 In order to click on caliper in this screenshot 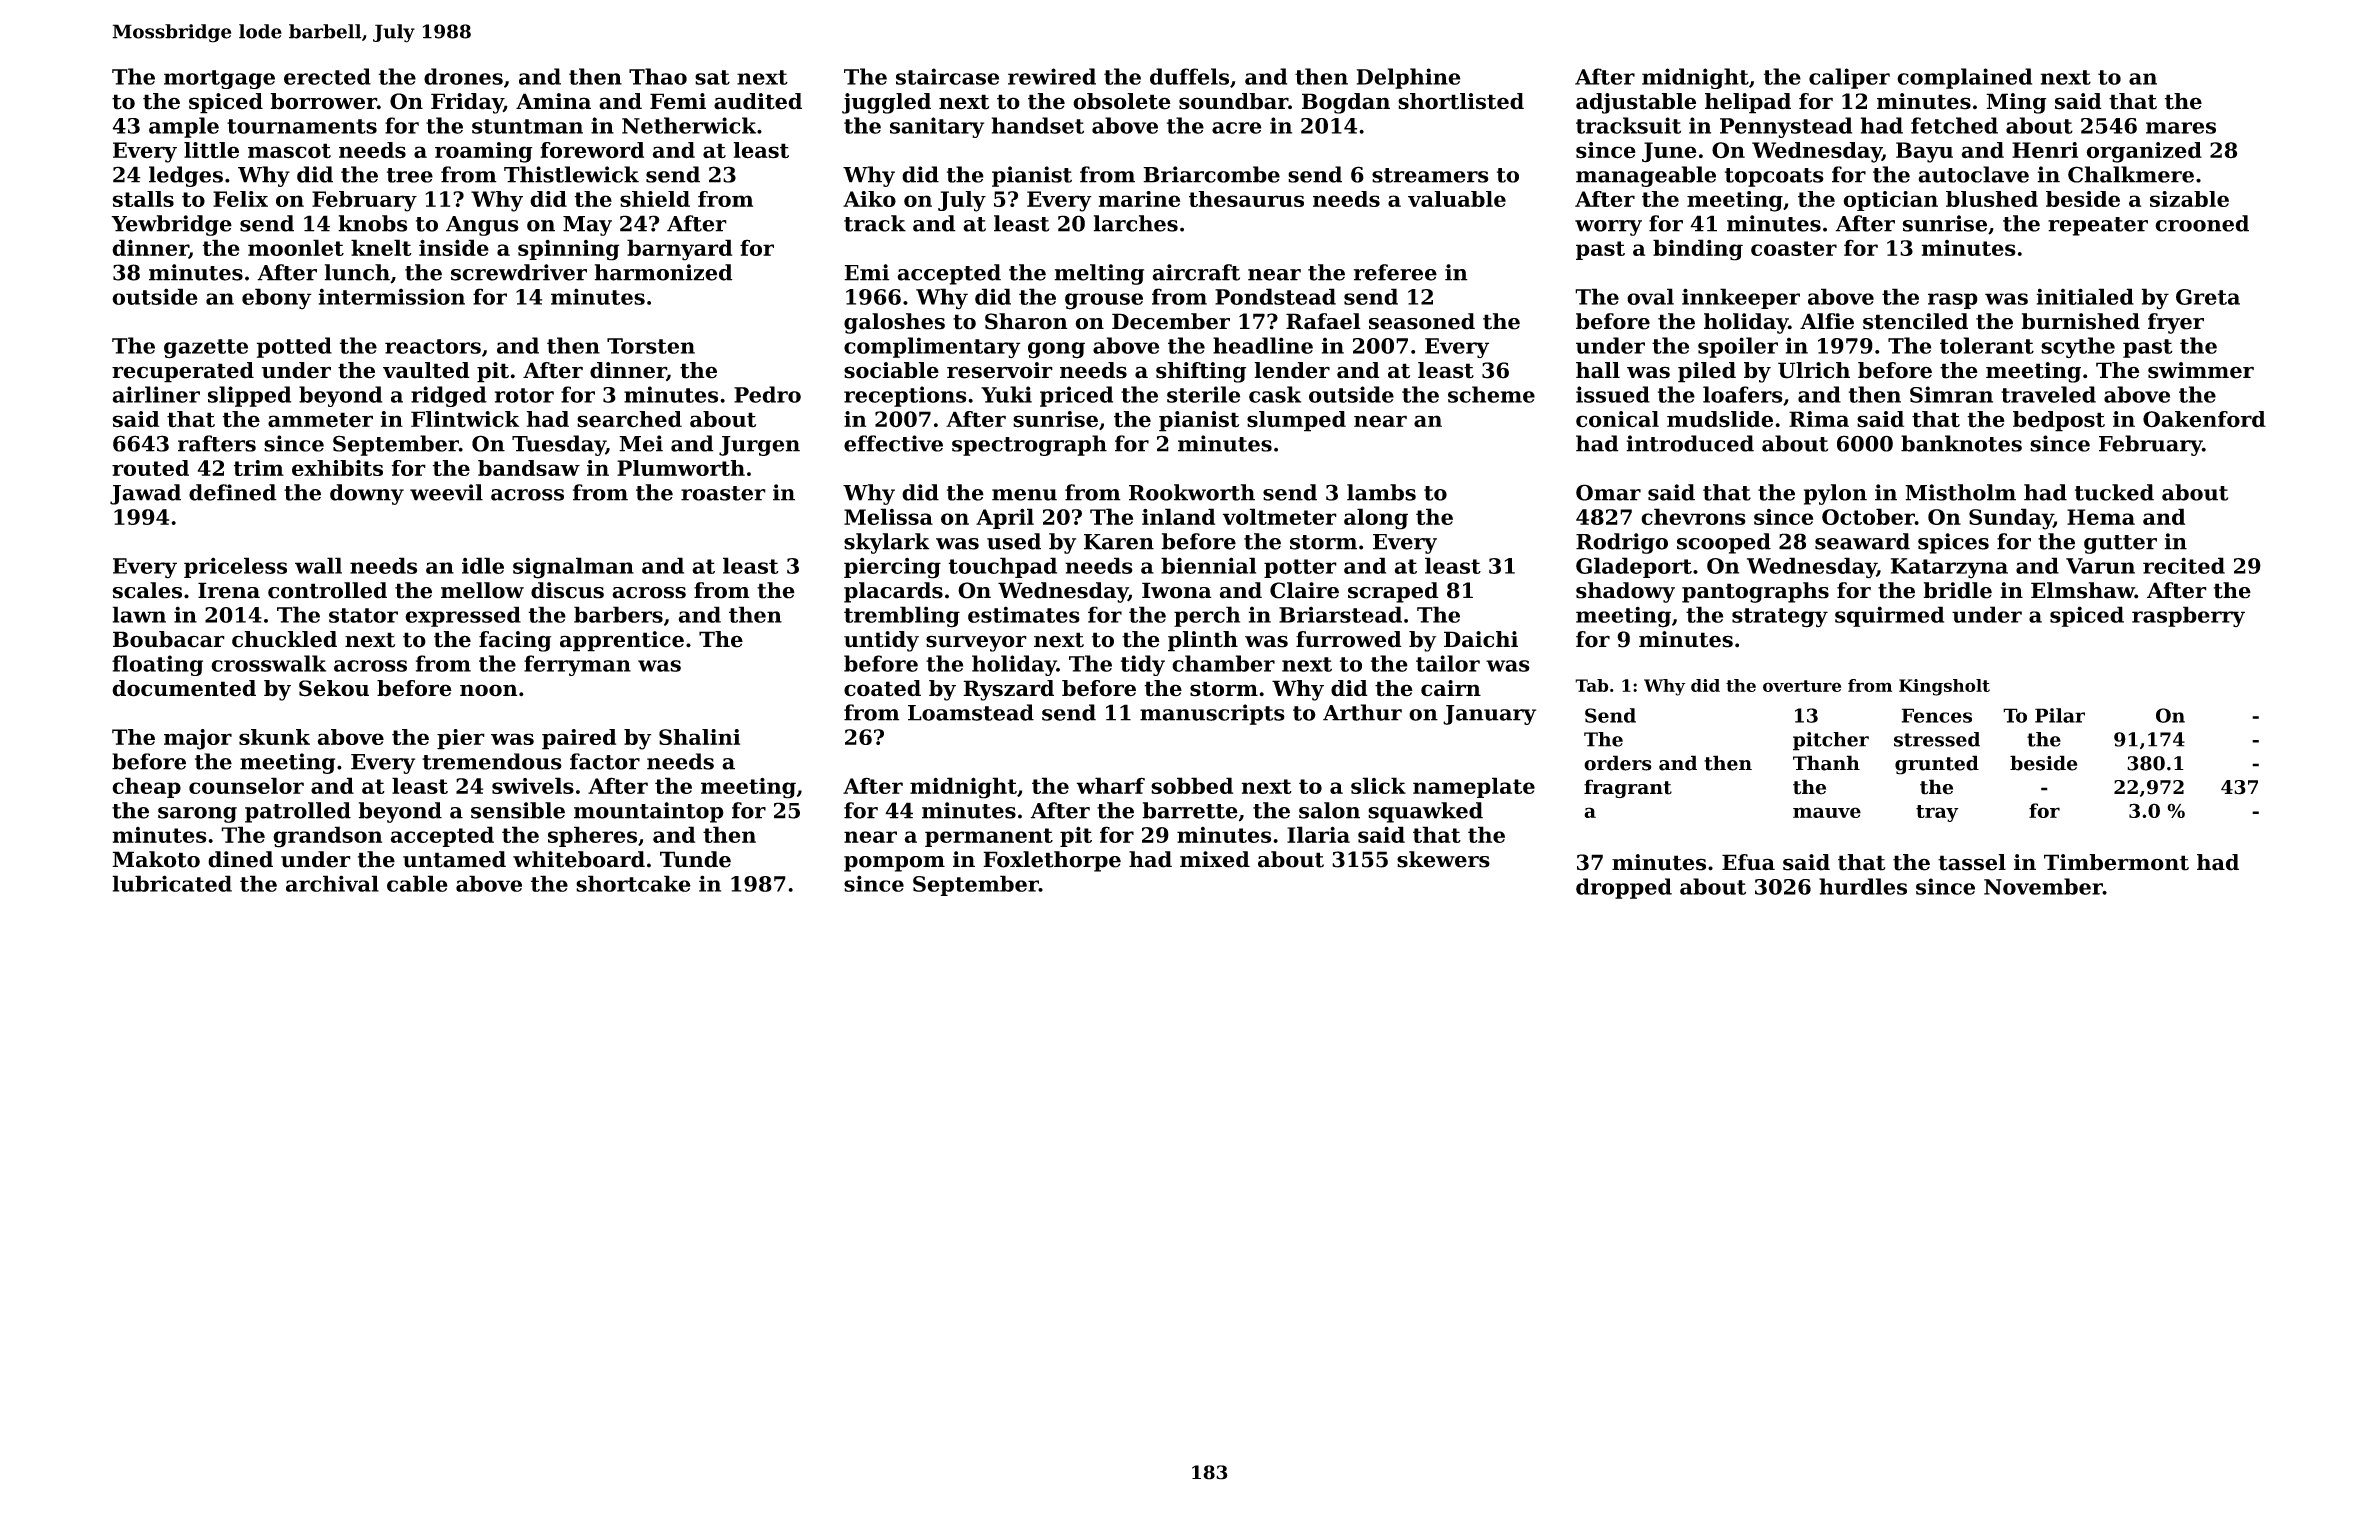, I will do `click(1849, 78)`.
